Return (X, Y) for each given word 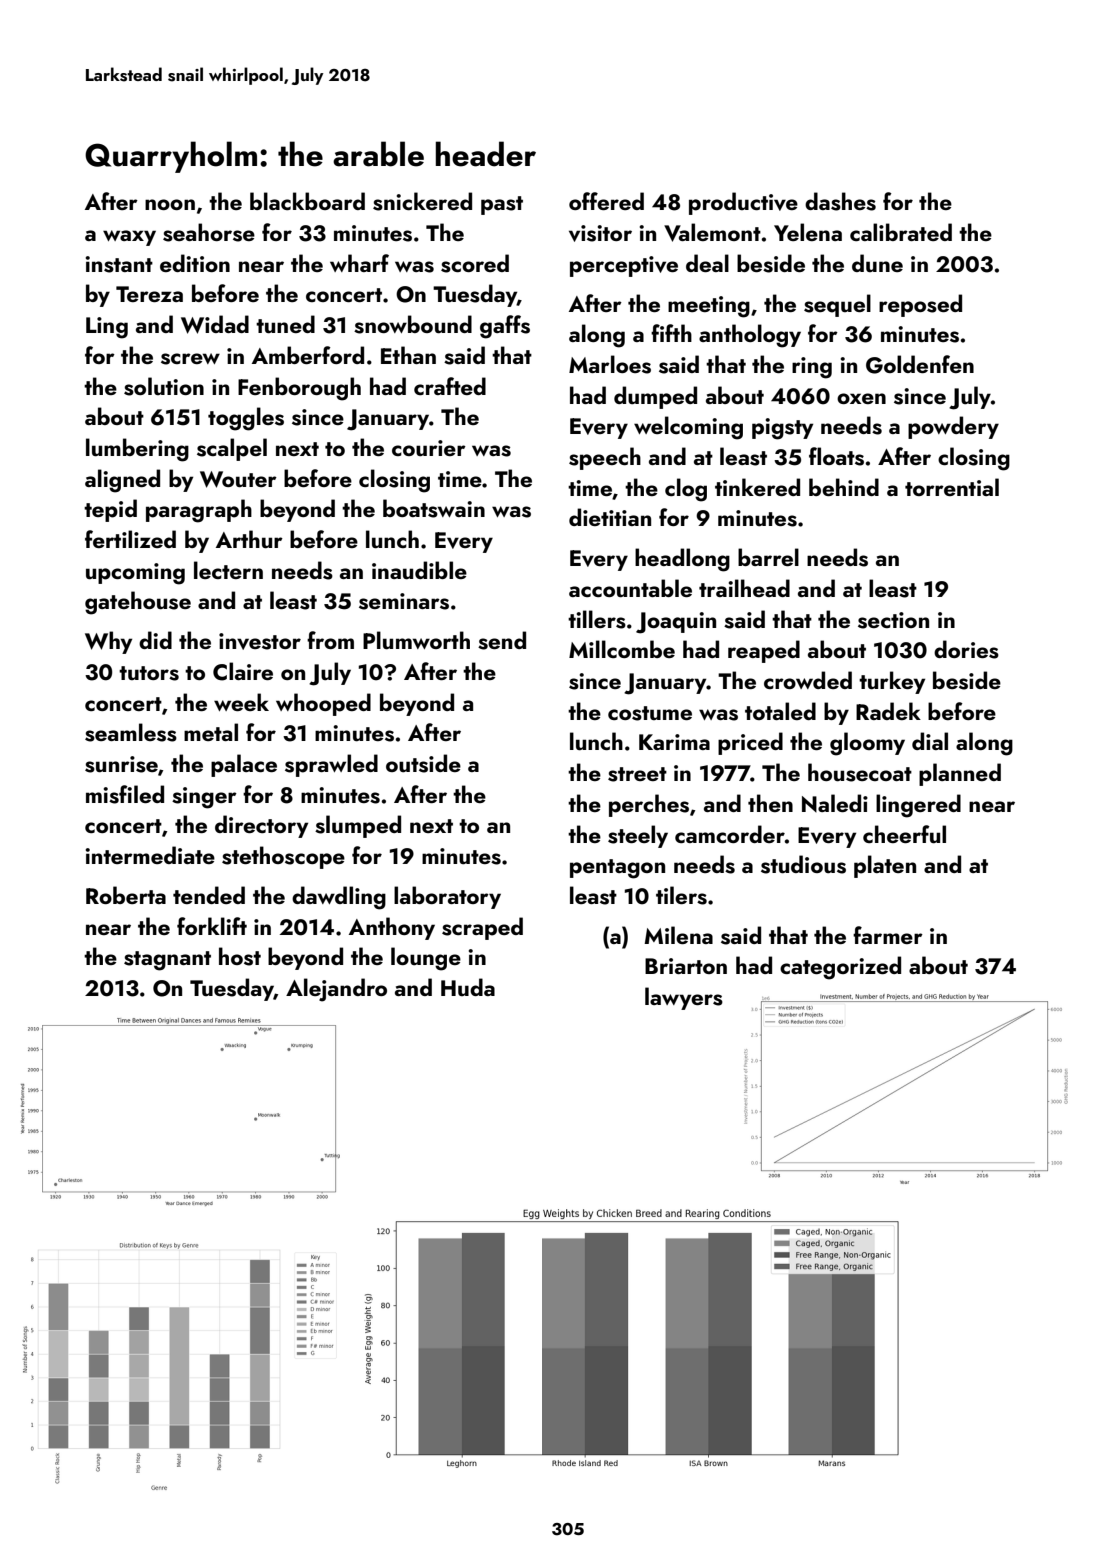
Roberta (126, 895)
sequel (837, 305)
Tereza (149, 294)
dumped (655, 397)
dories (966, 649)
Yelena (808, 232)
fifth (671, 333)
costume (650, 713)
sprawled (331, 765)
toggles (246, 419)
